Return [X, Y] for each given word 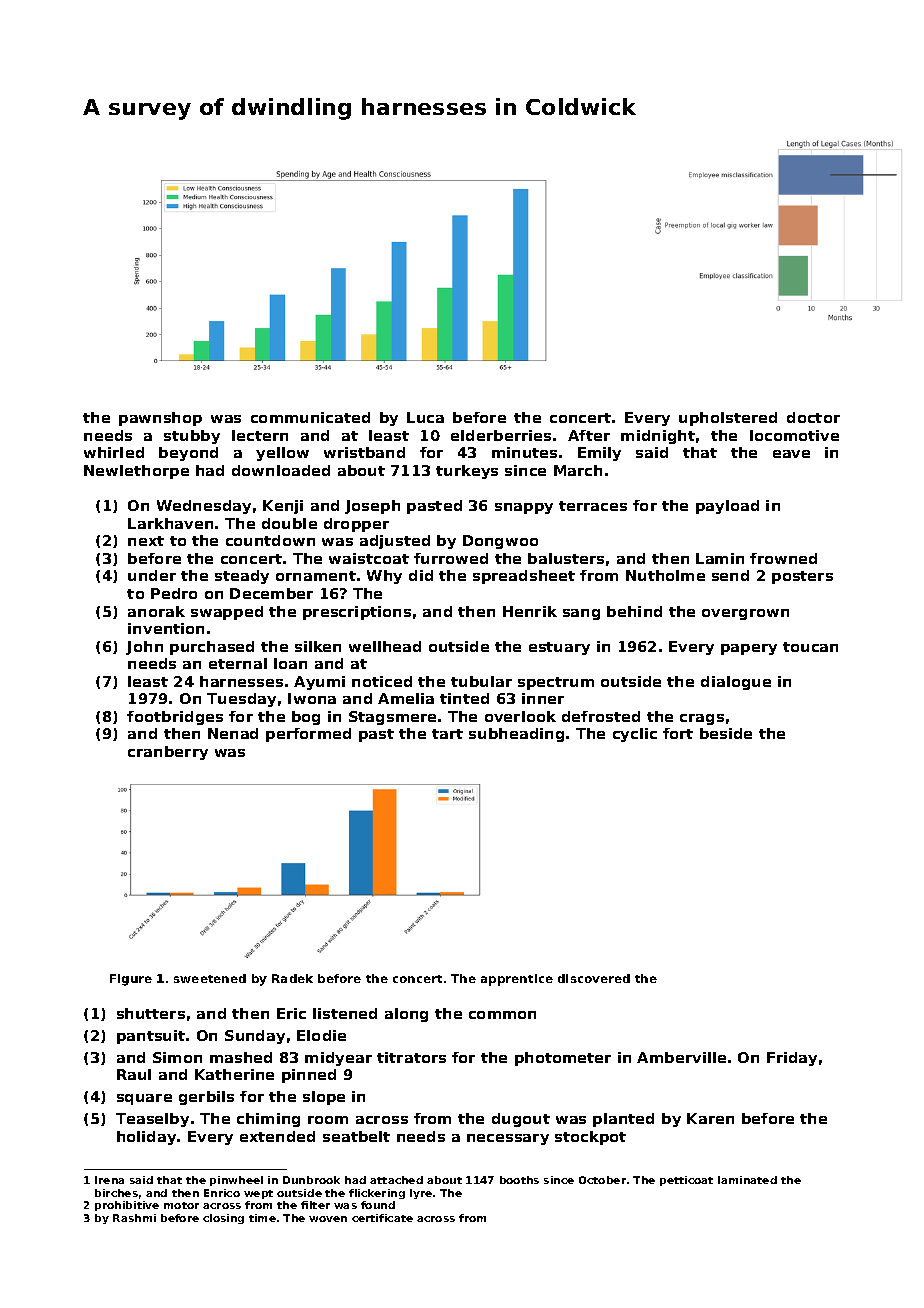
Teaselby [152, 1120]
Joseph [372, 507]
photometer [563, 1059]
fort [678, 733]
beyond [188, 454]
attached [396, 1180]
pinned [309, 1076]
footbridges [175, 718]
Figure [131, 980]
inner [543, 698]
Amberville [681, 1057]
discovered [594, 978]
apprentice [517, 980]
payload [727, 507]
